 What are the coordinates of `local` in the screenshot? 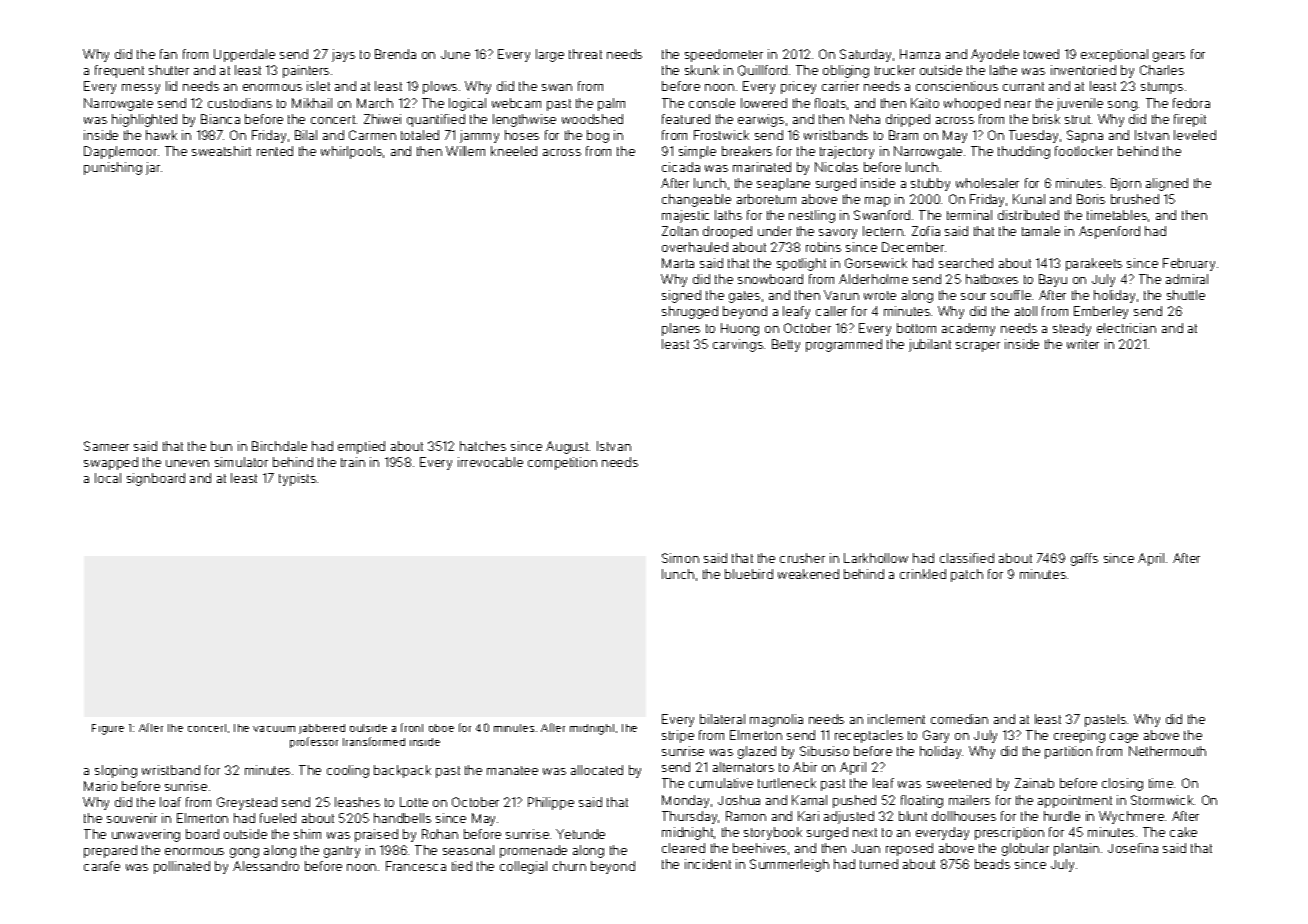 It's located at (108, 478).
